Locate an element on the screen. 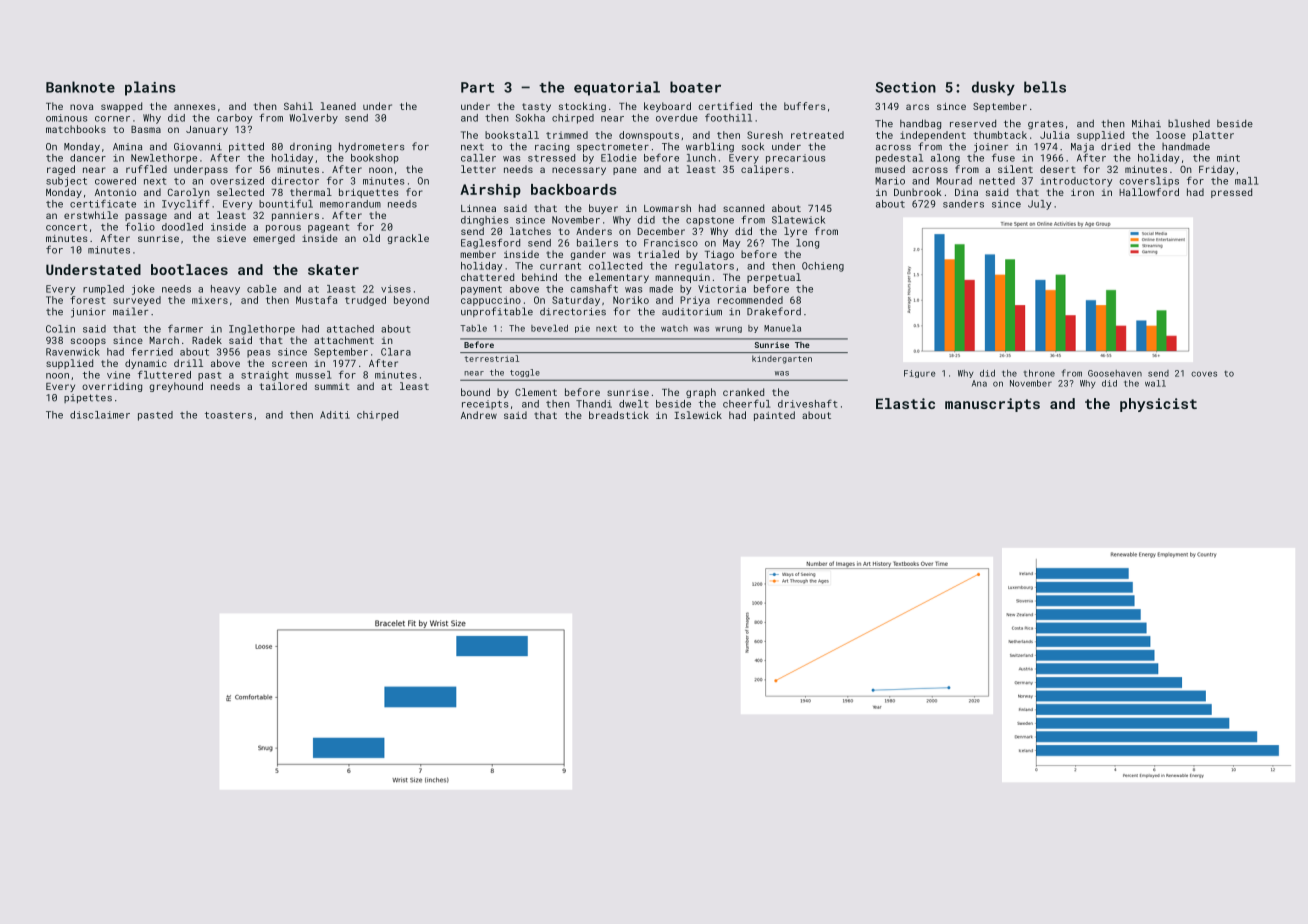 Image resolution: width=1308 pixels, height=924 pixels. bootlaces is located at coordinates (189, 269).
